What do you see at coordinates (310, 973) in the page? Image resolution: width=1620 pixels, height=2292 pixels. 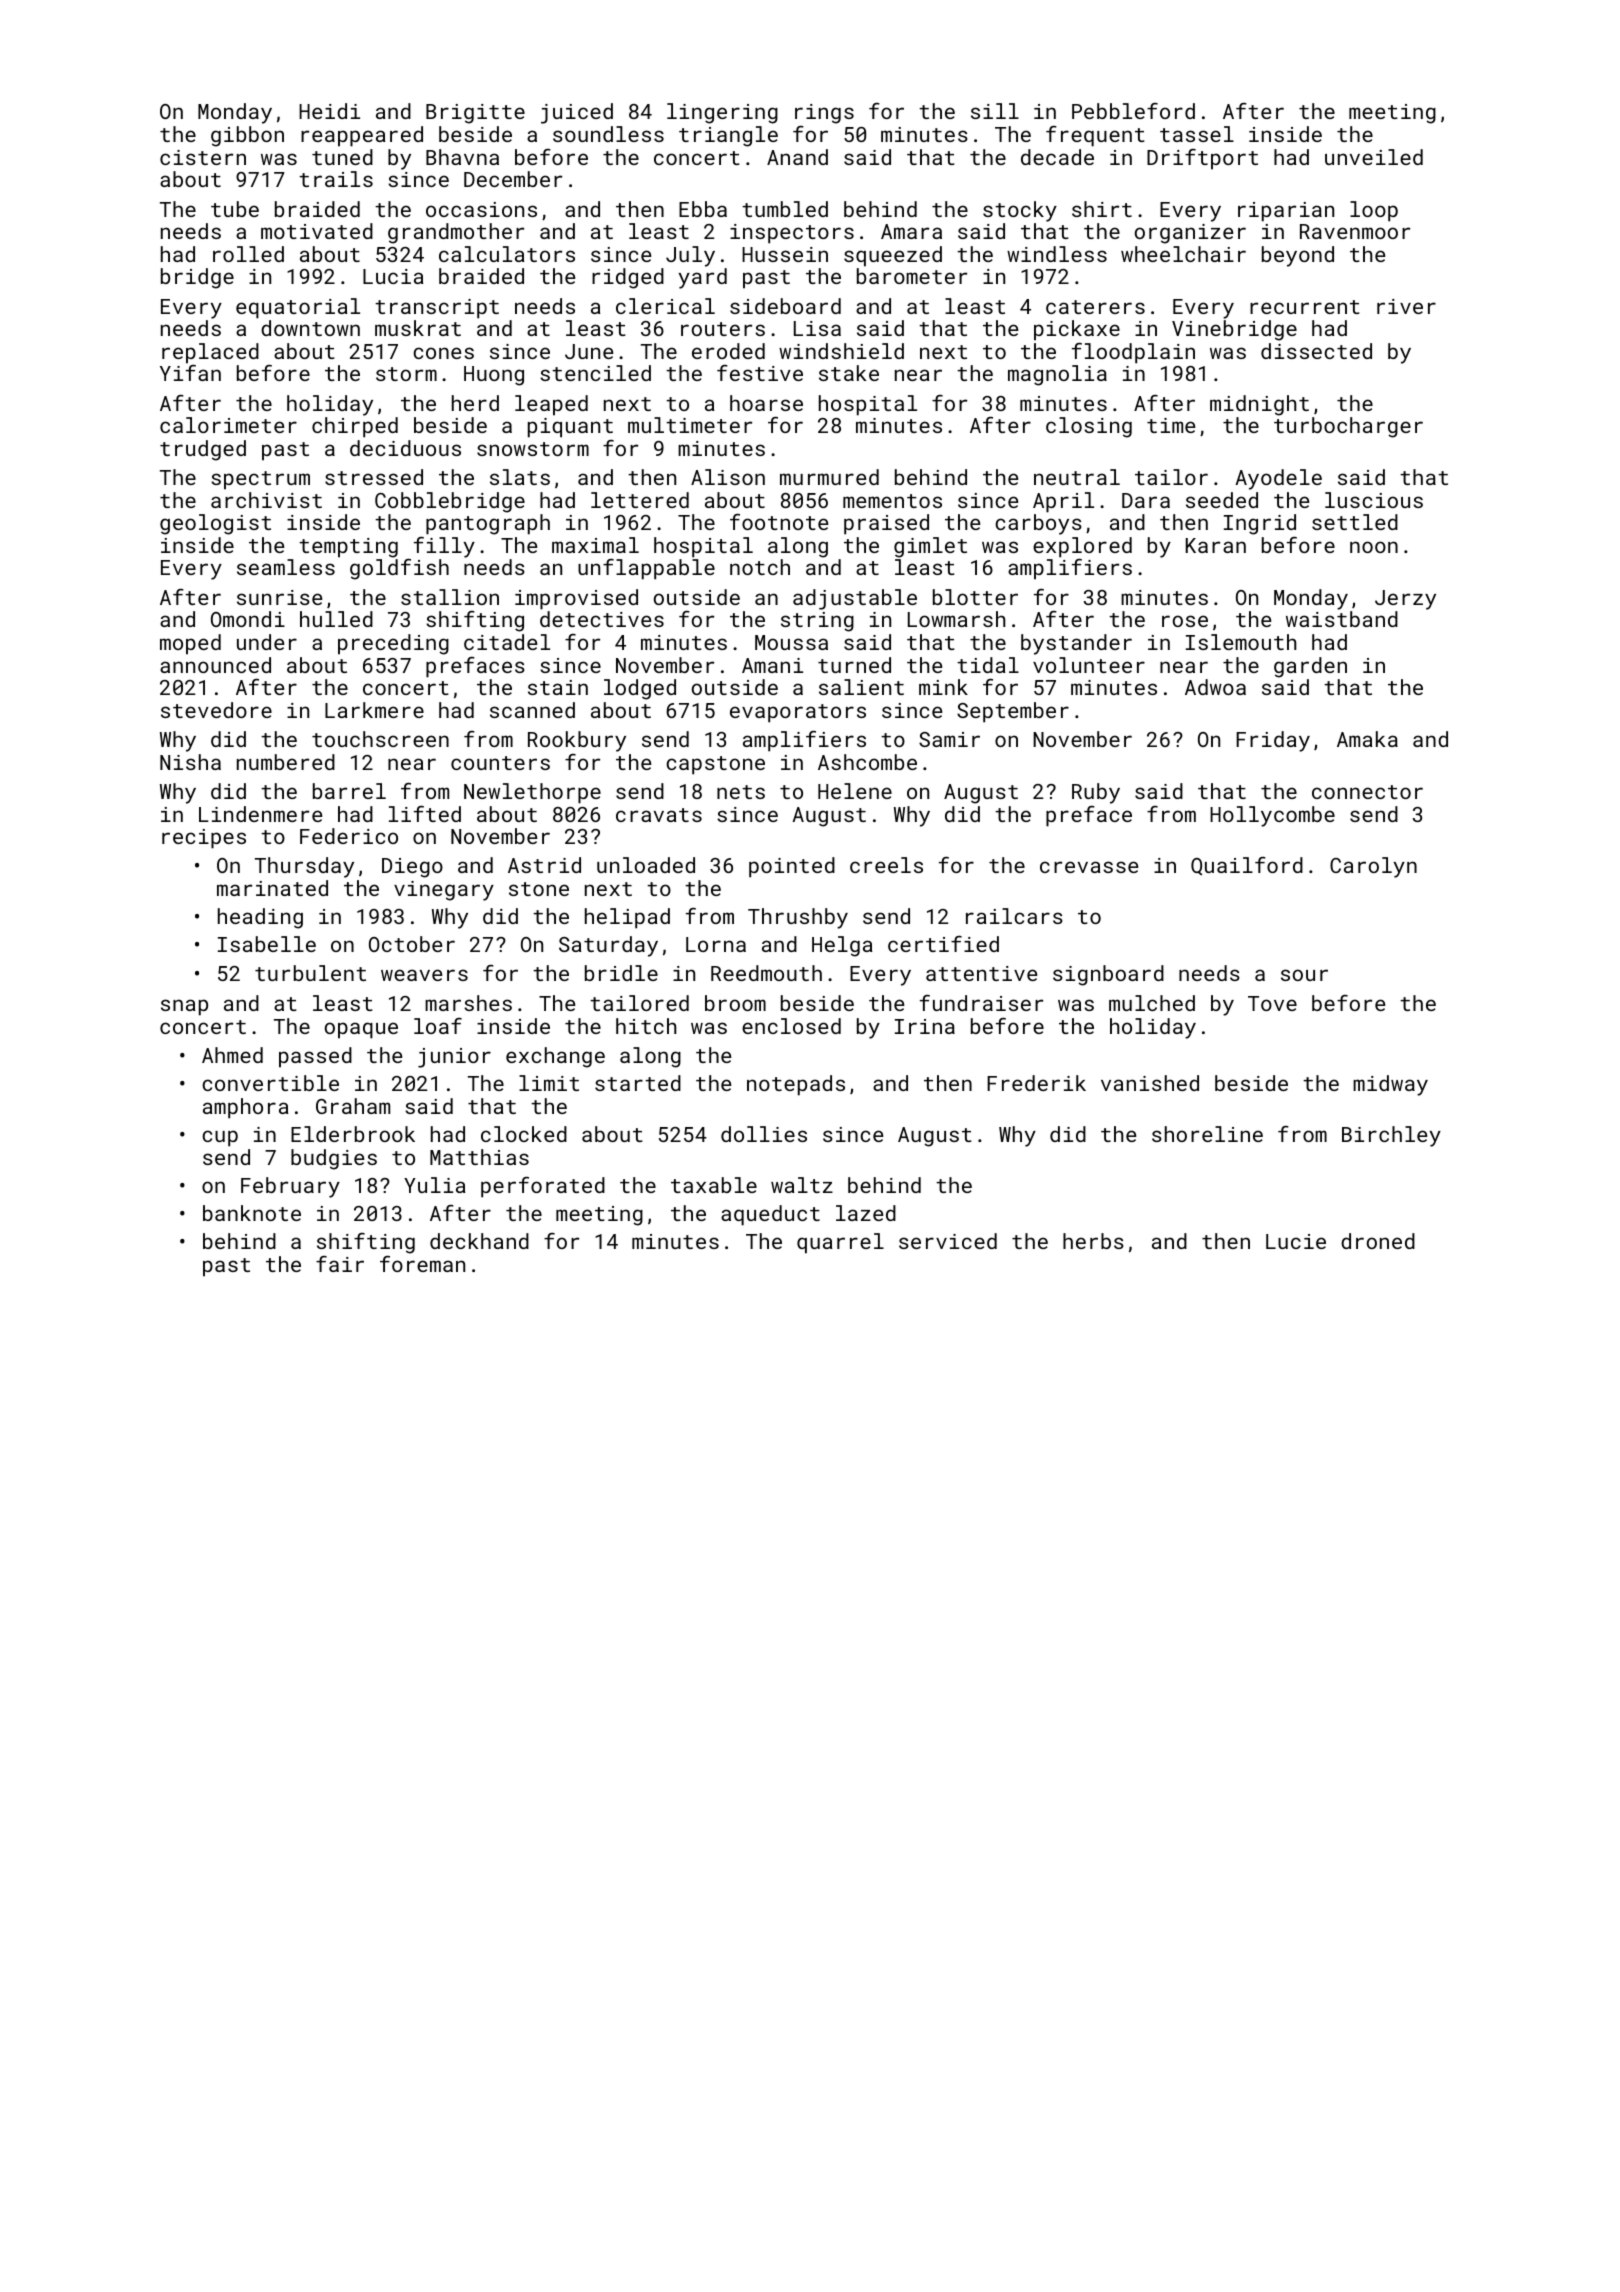 I see `turbulent` at bounding box center [310, 973].
